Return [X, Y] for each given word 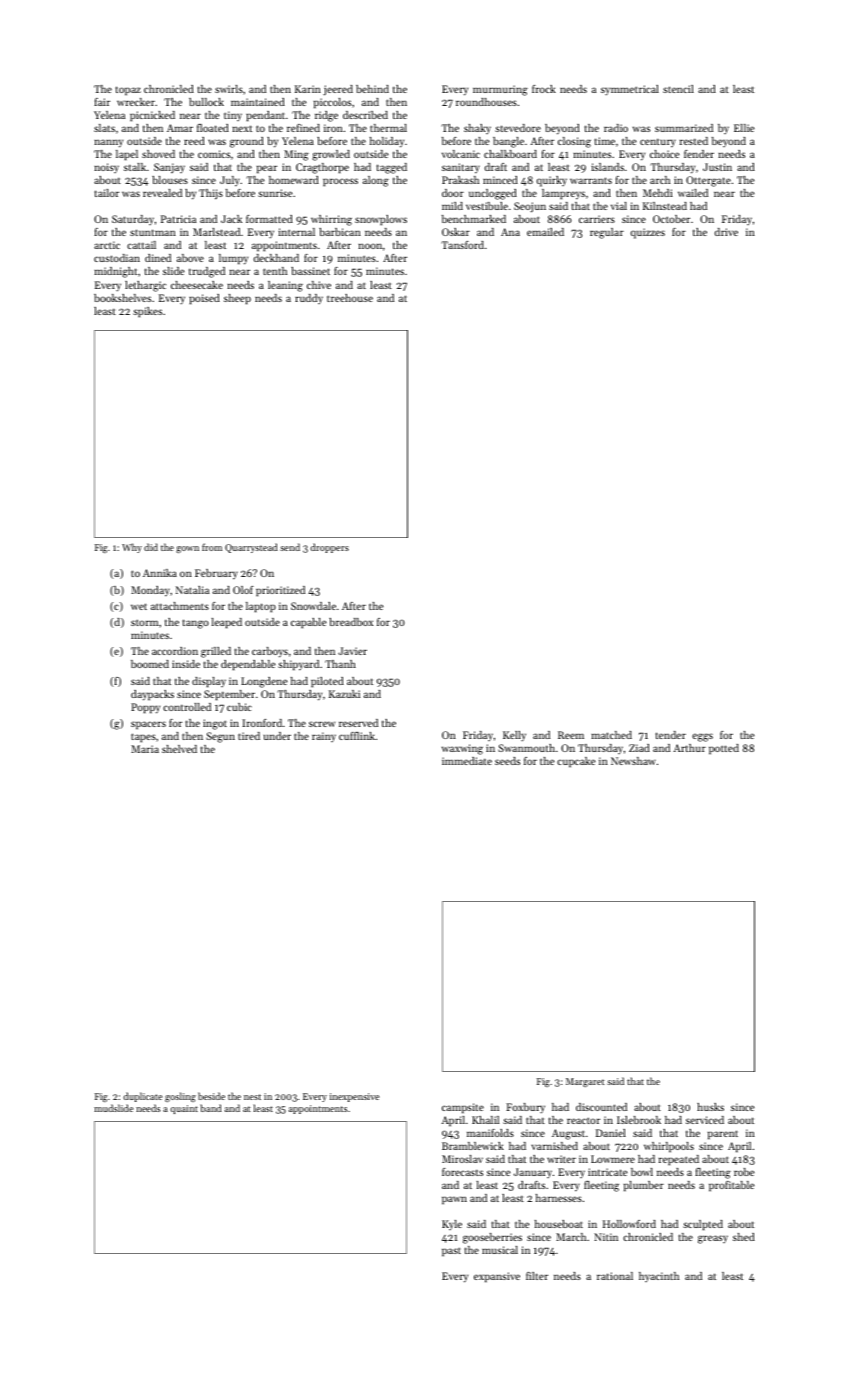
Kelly [514, 736]
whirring [331, 220]
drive [726, 232]
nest [252, 1097]
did [151, 547]
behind [372, 89]
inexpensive [354, 1097]
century [658, 143]
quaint [184, 1109]
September [229, 695]
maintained [258, 102]
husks [710, 1107]
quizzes [648, 233]
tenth [275, 271]
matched [611, 735]
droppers [329, 548]
